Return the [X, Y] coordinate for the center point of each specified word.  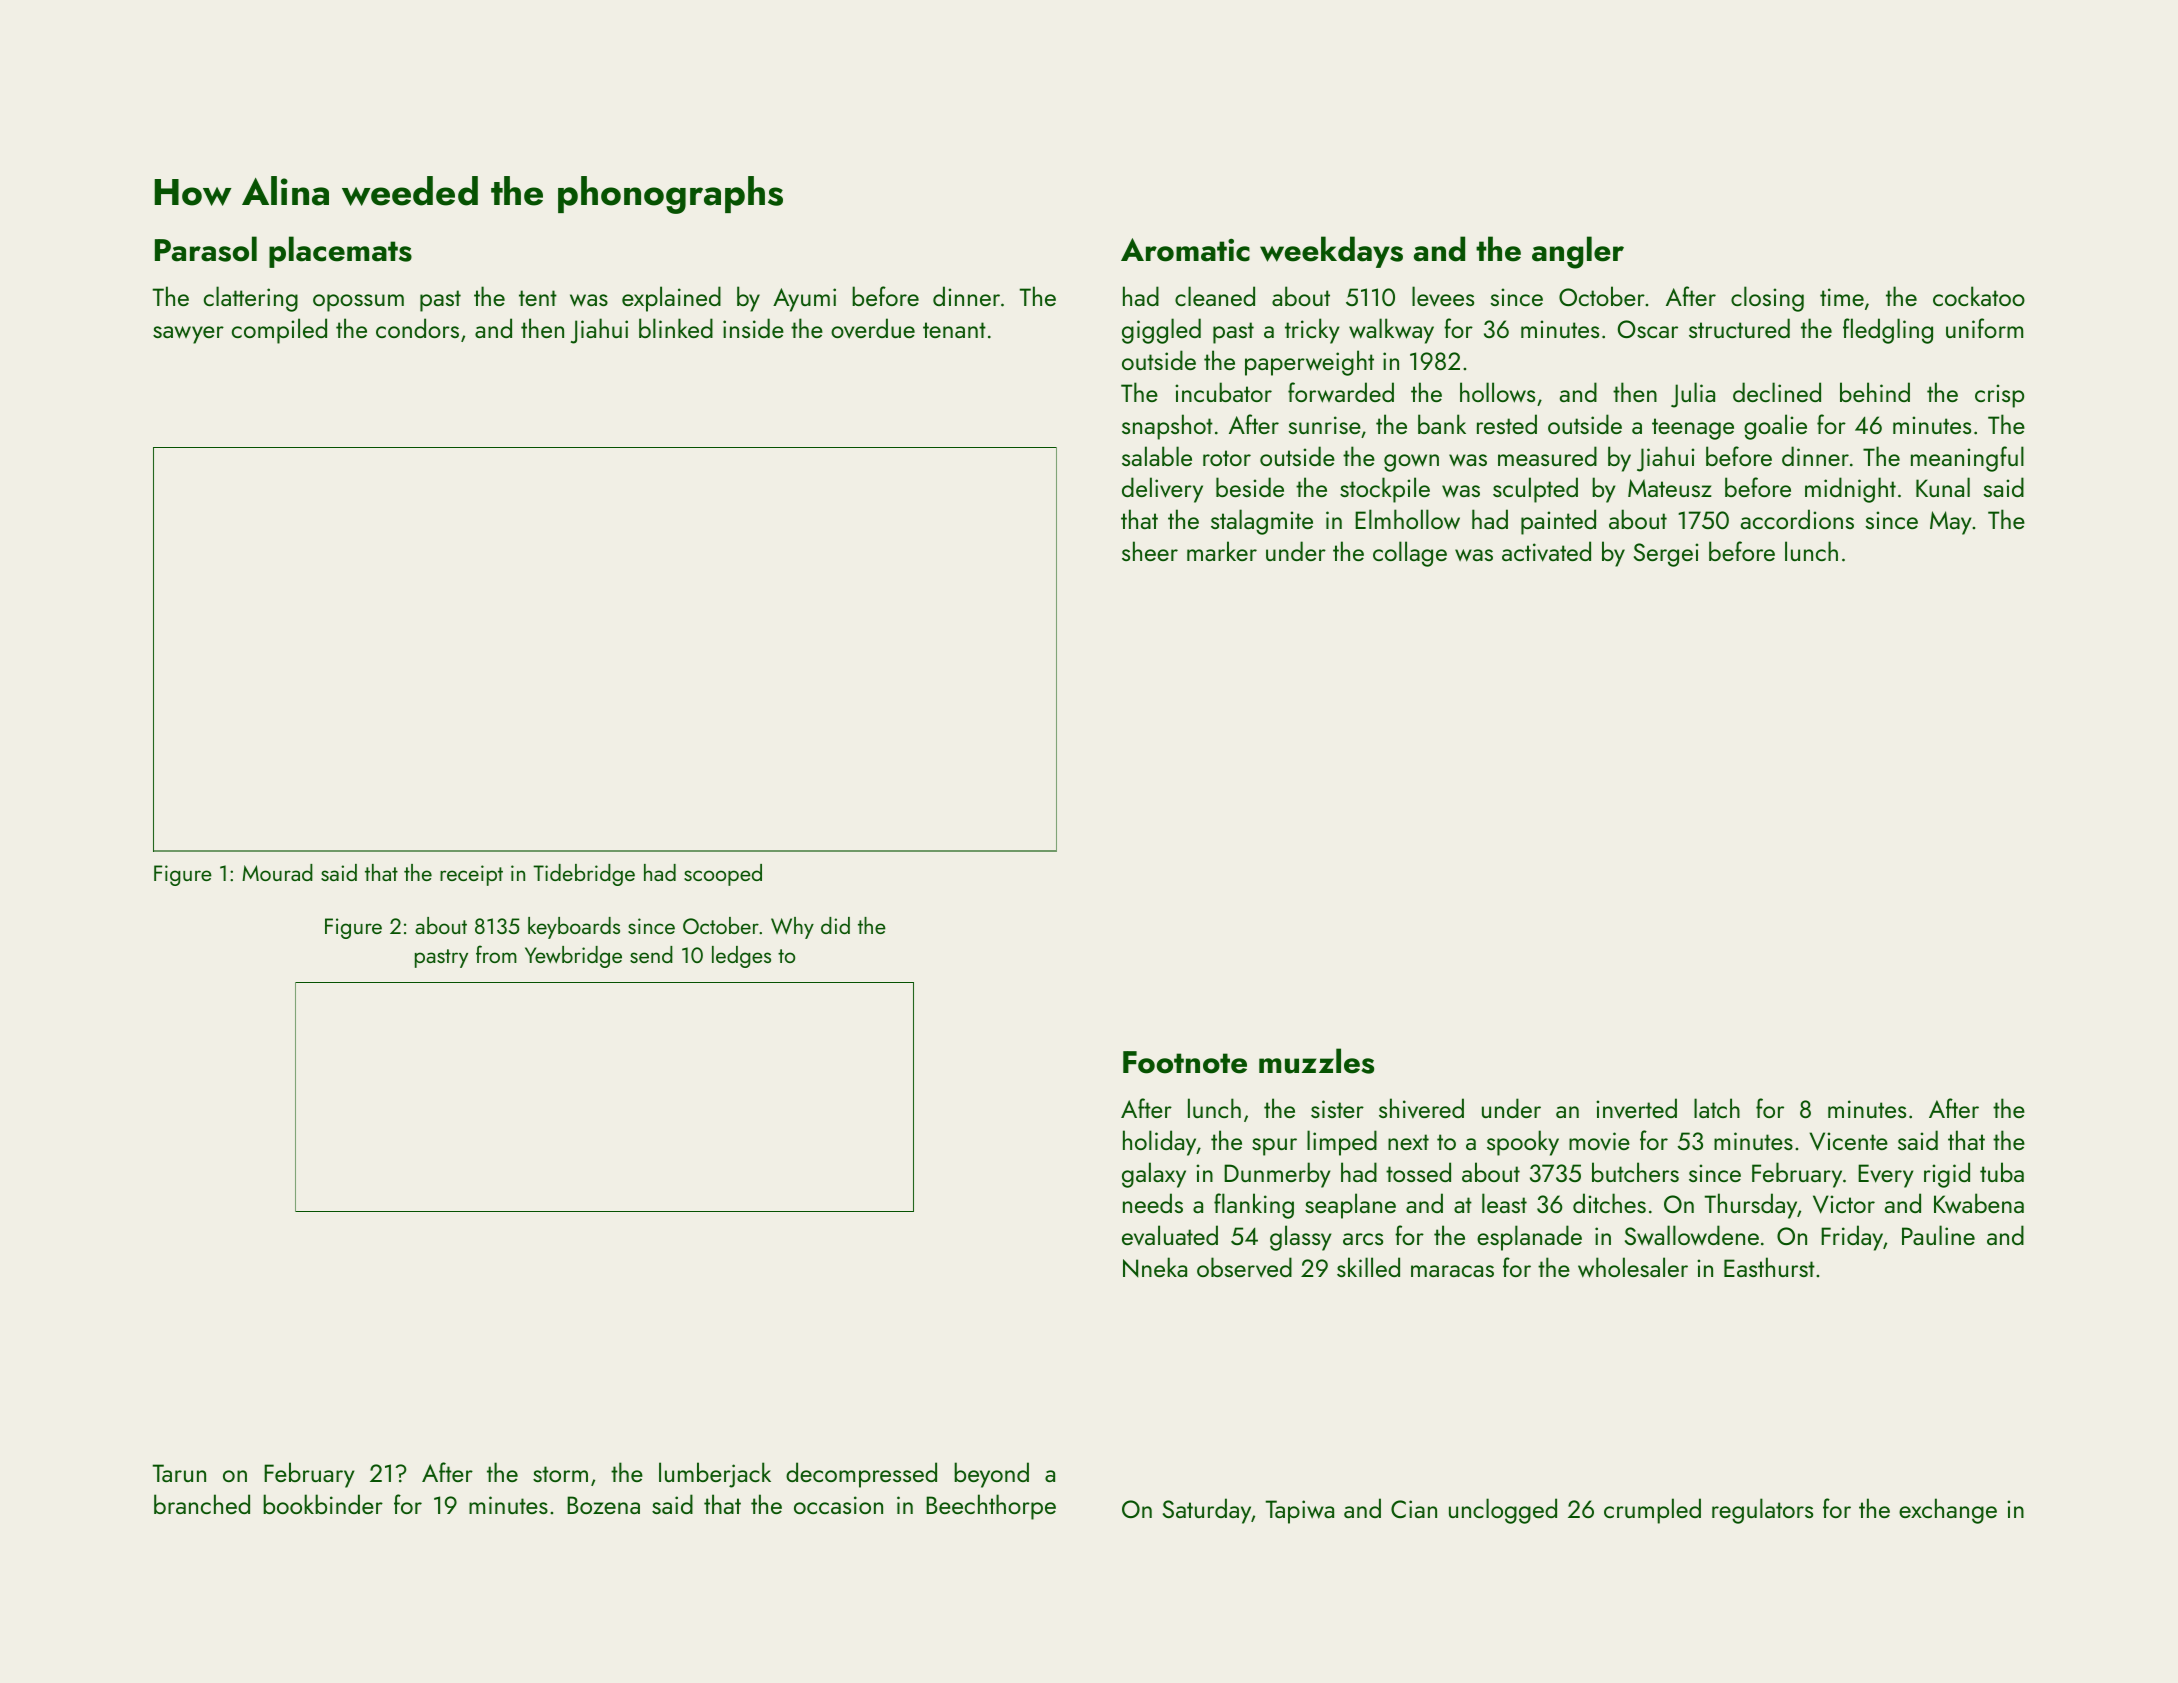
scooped [723, 875]
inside [753, 328]
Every [1885, 1176]
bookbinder [323, 1504]
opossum [358, 303]
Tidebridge [584, 875]
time [1842, 297]
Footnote [1185, 1062]
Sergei [1666, 555]
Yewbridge [573, 957]
